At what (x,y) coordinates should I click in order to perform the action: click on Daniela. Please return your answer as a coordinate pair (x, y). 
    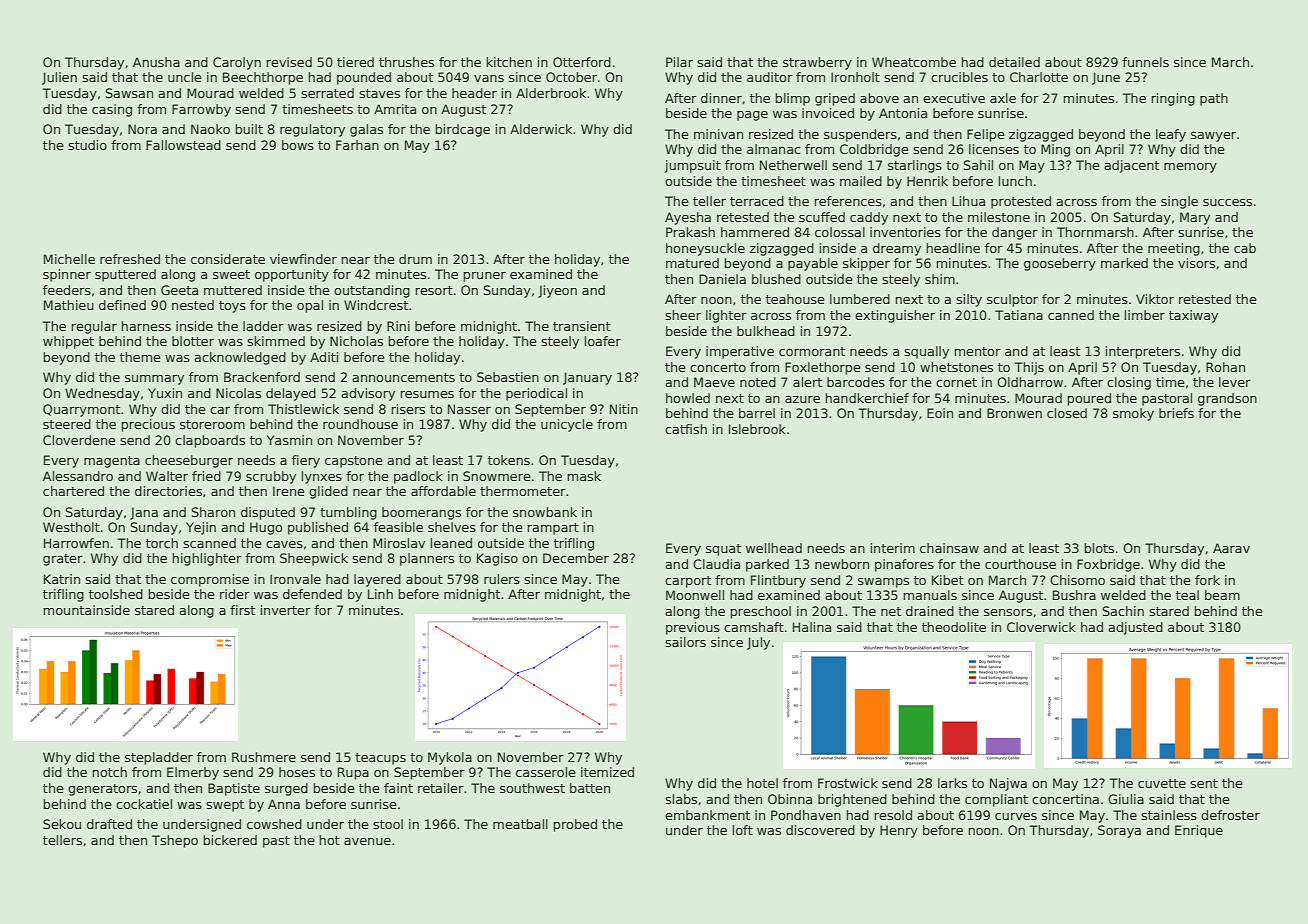
    Looking at the image, I should click on (722, 279).
